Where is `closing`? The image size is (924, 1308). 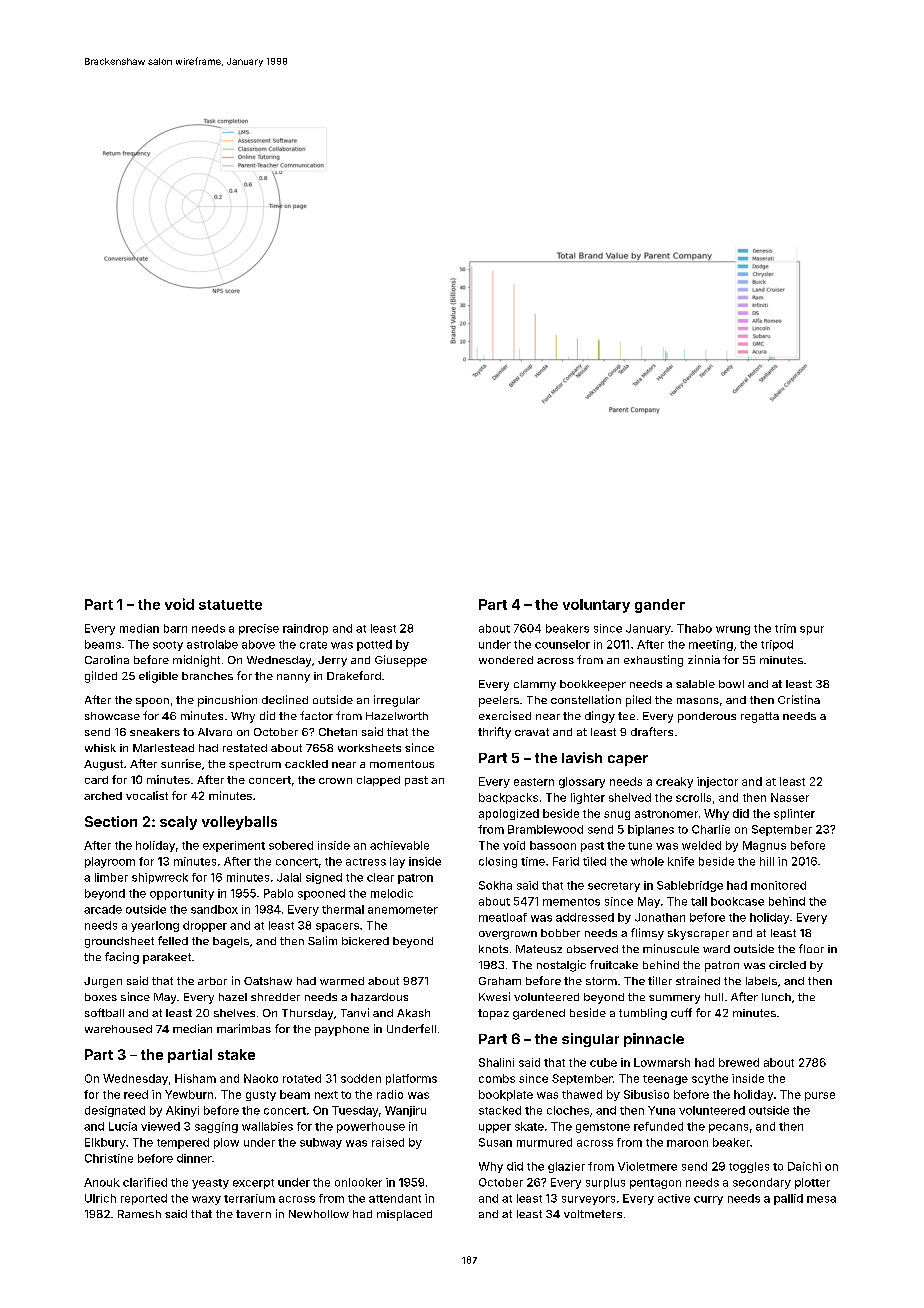
closing is located at coordinates (498, 862).
